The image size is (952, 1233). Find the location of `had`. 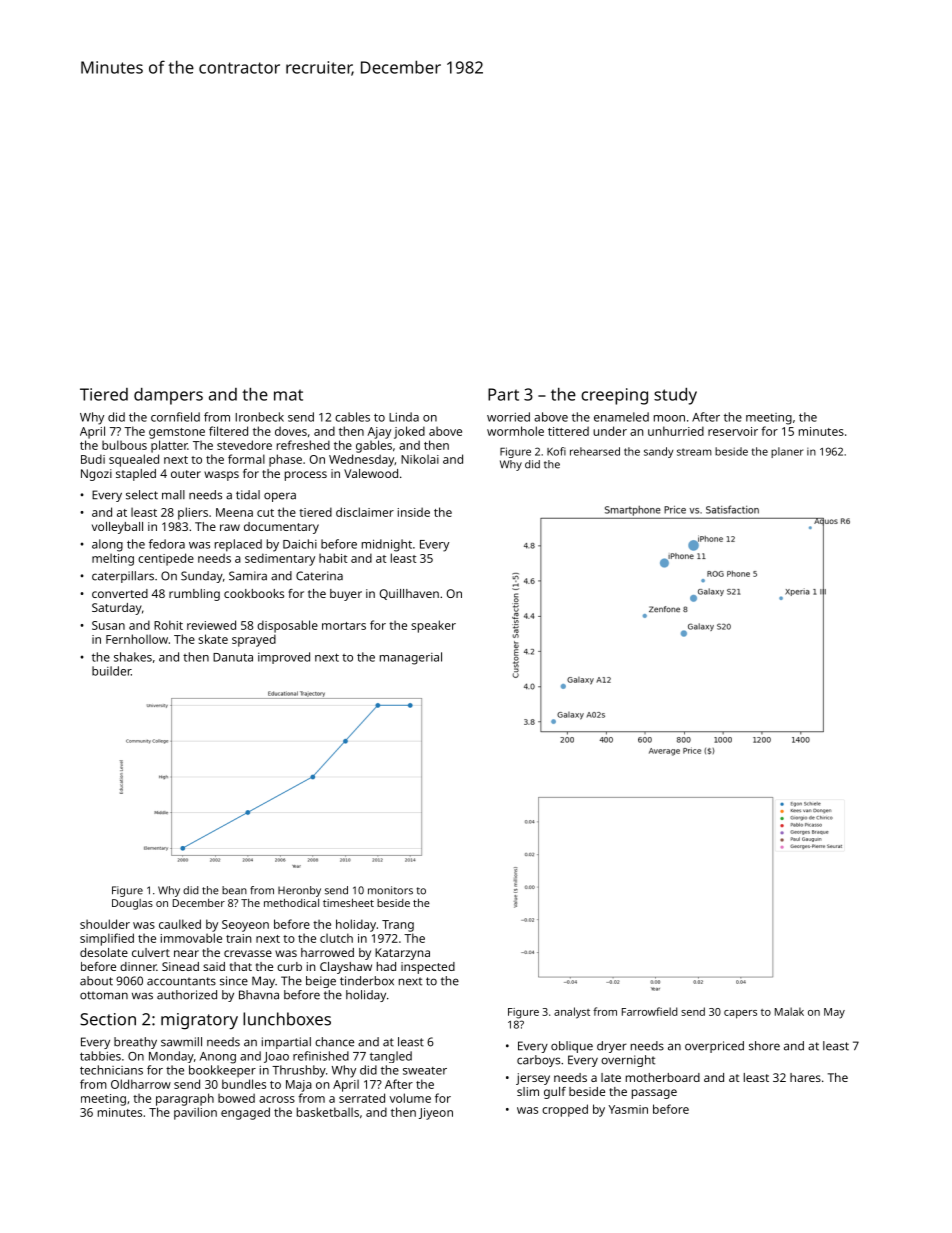

had is located at coordinates (386, 966).
